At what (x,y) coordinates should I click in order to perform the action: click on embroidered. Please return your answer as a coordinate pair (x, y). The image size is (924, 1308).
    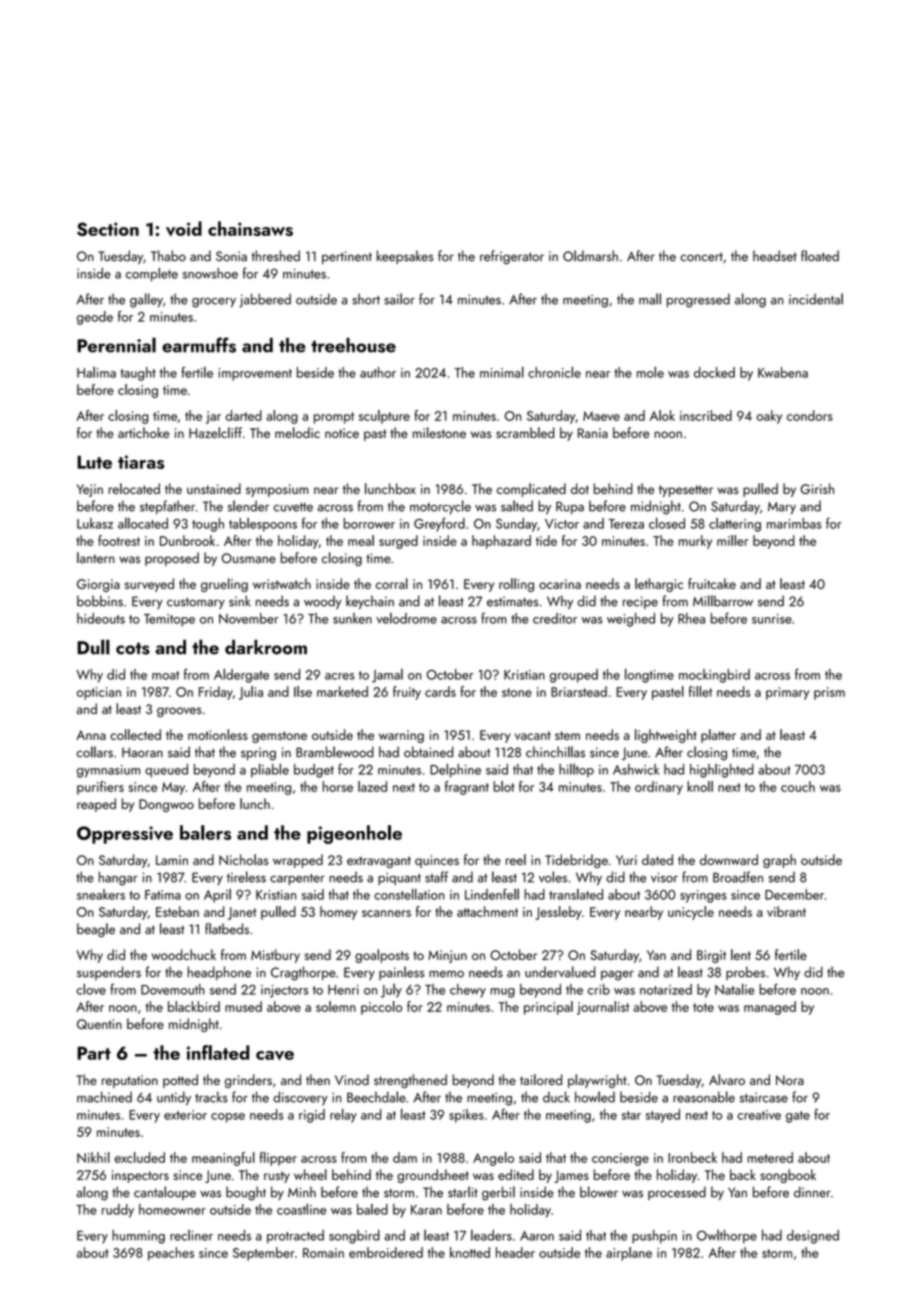
    Looking at the image, I should click on (386, 1252).
